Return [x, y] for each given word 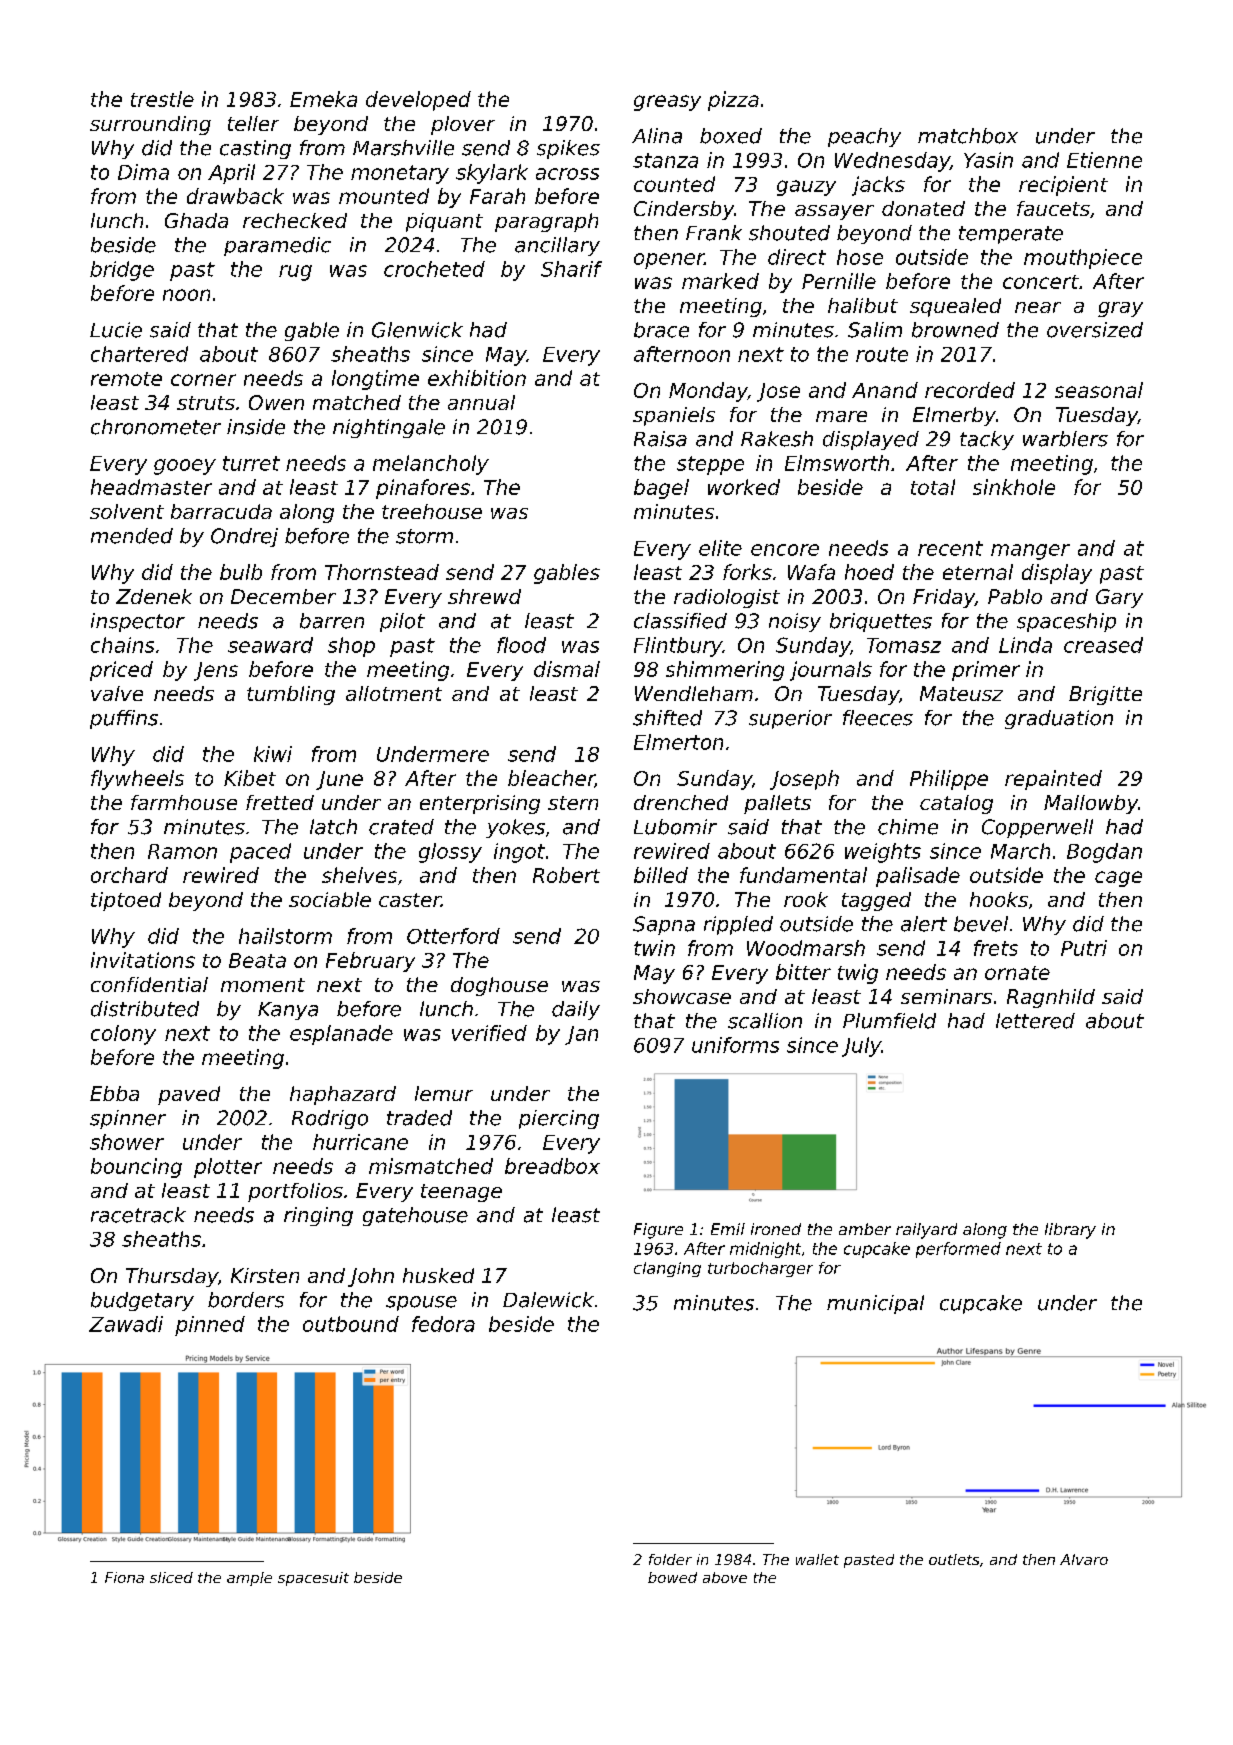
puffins [124, 719]
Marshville [403, 148]
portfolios [295, 1192]
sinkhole [1014, 487]
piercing [559, 1119]
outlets [954, 1559]
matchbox [968, 136]
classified [680, 621]
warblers [1065, 439]
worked [744, 487]
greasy [667, 103]
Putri [1084, 948]
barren [332, 621]
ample [249, 1579]
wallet [817, 1559]
